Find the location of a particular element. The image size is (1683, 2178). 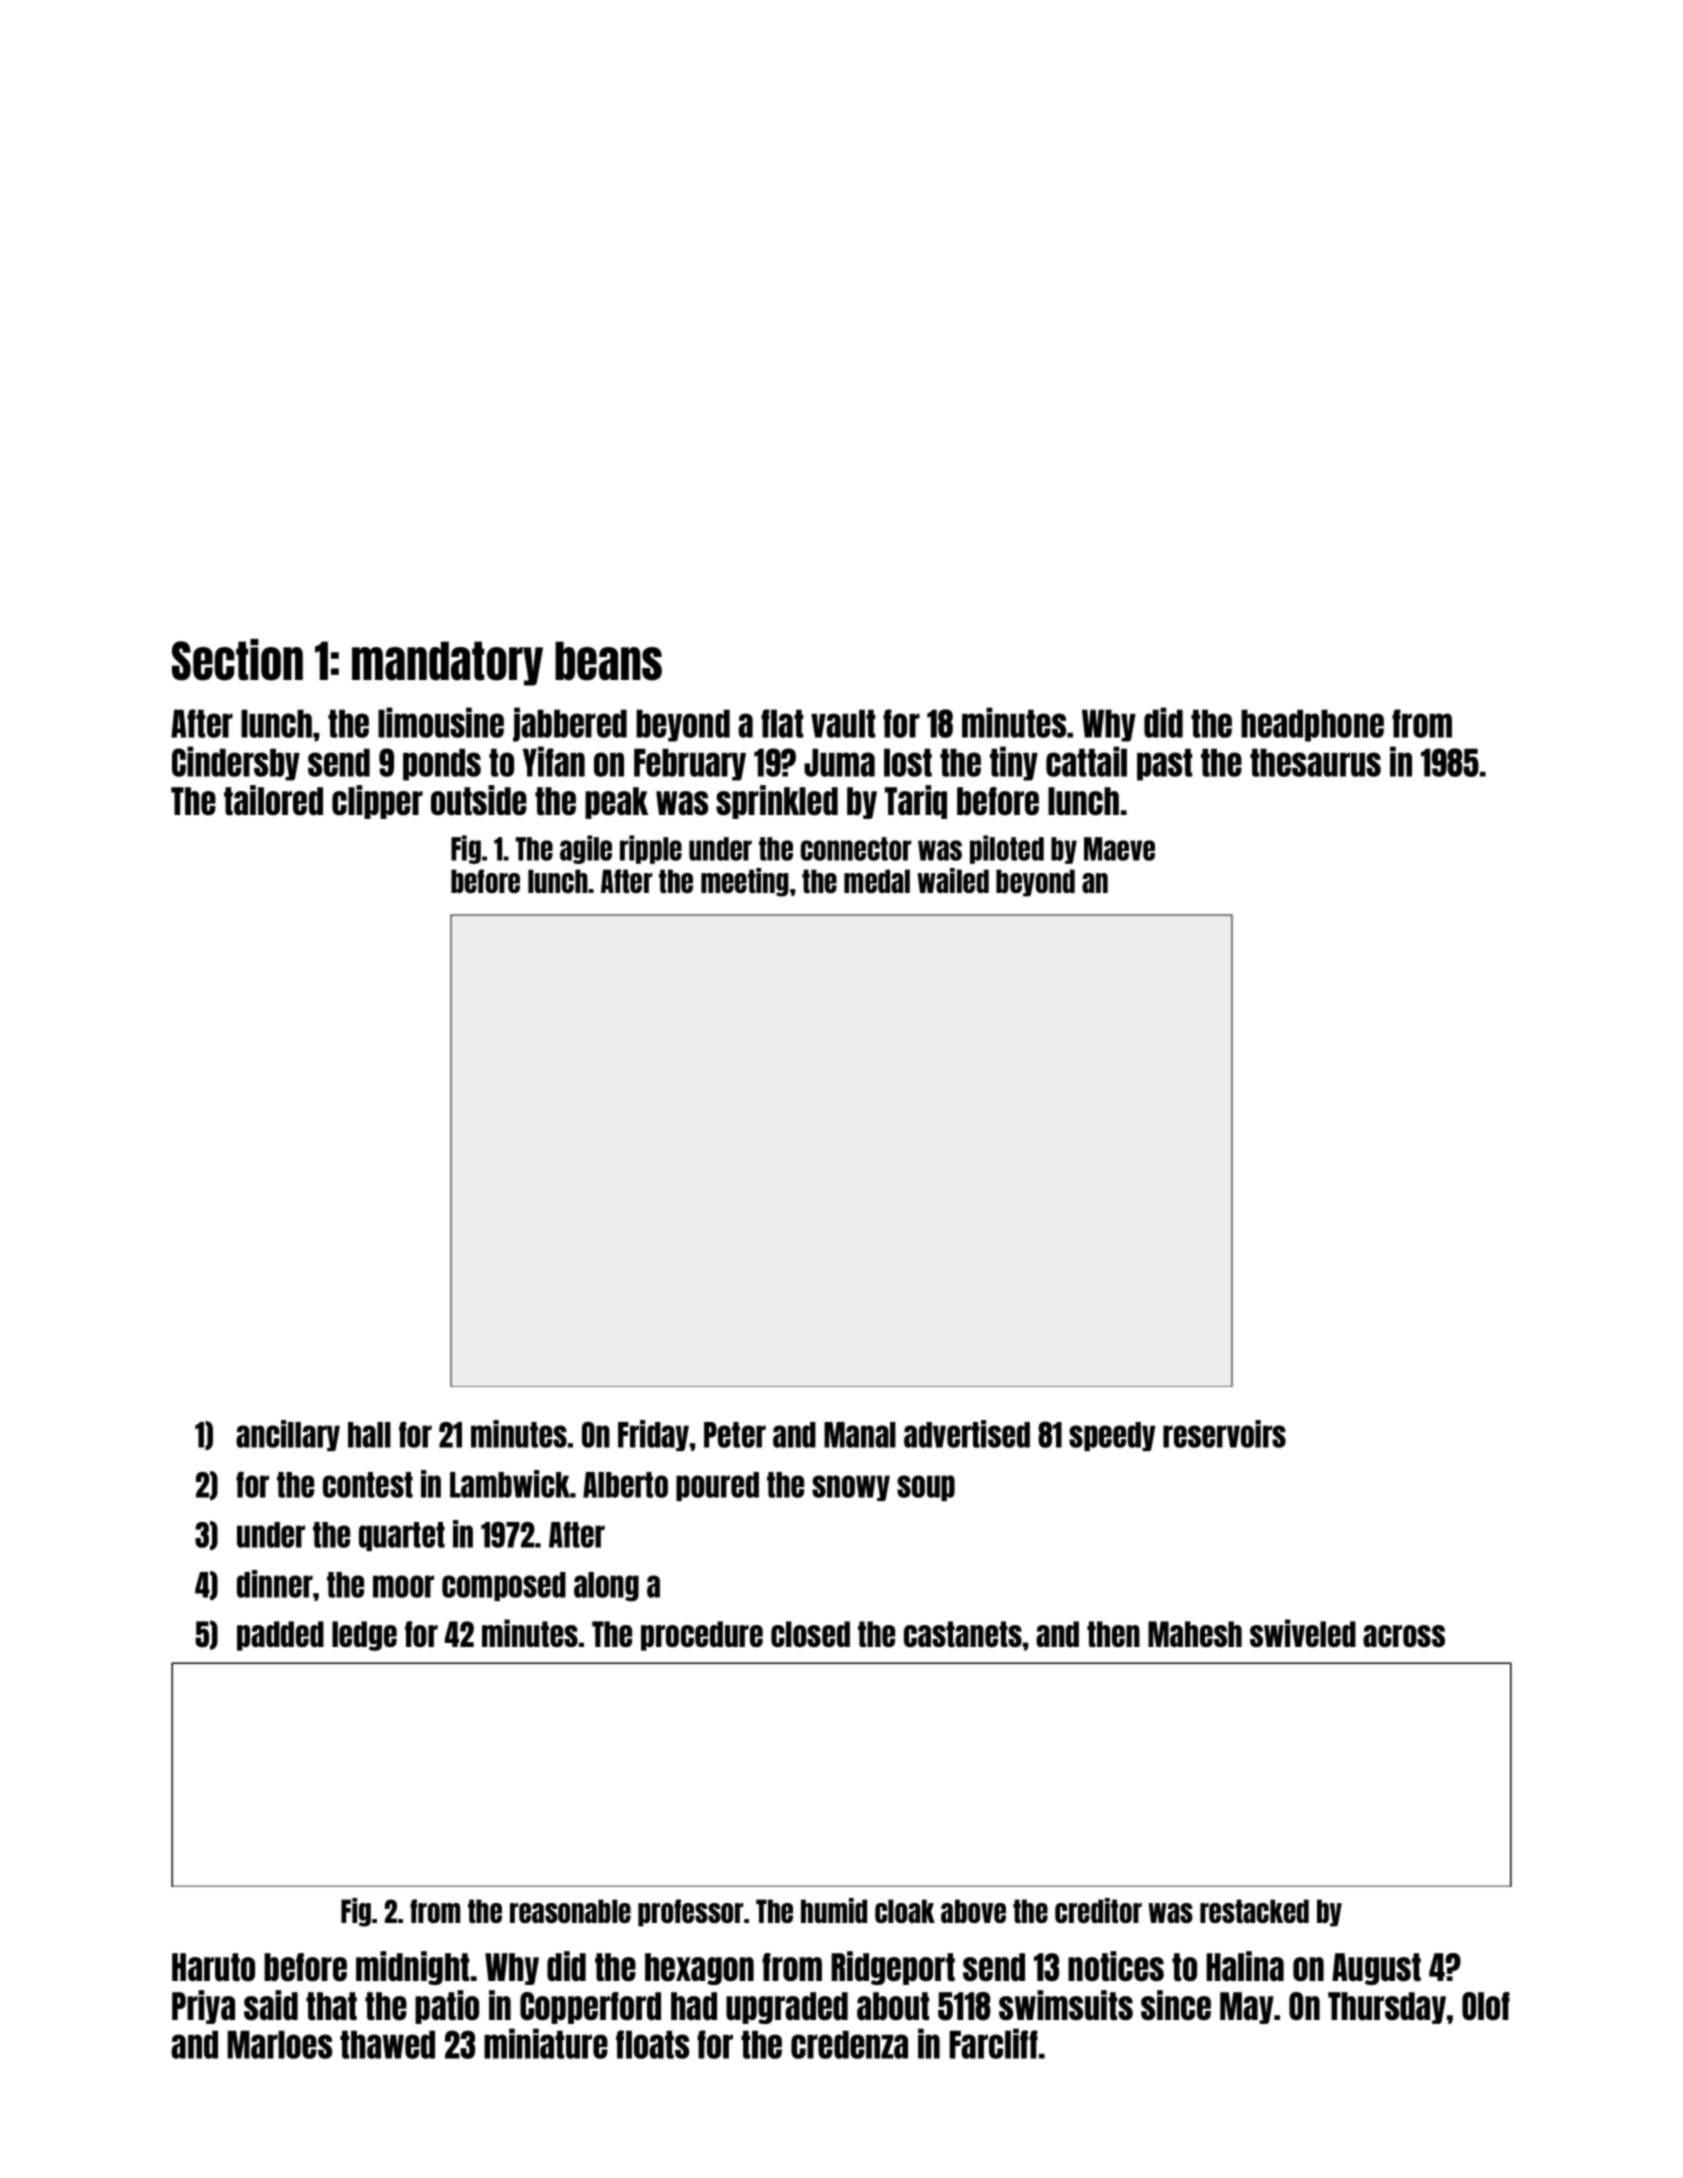

hall is located at coordinates (369, 1435).
